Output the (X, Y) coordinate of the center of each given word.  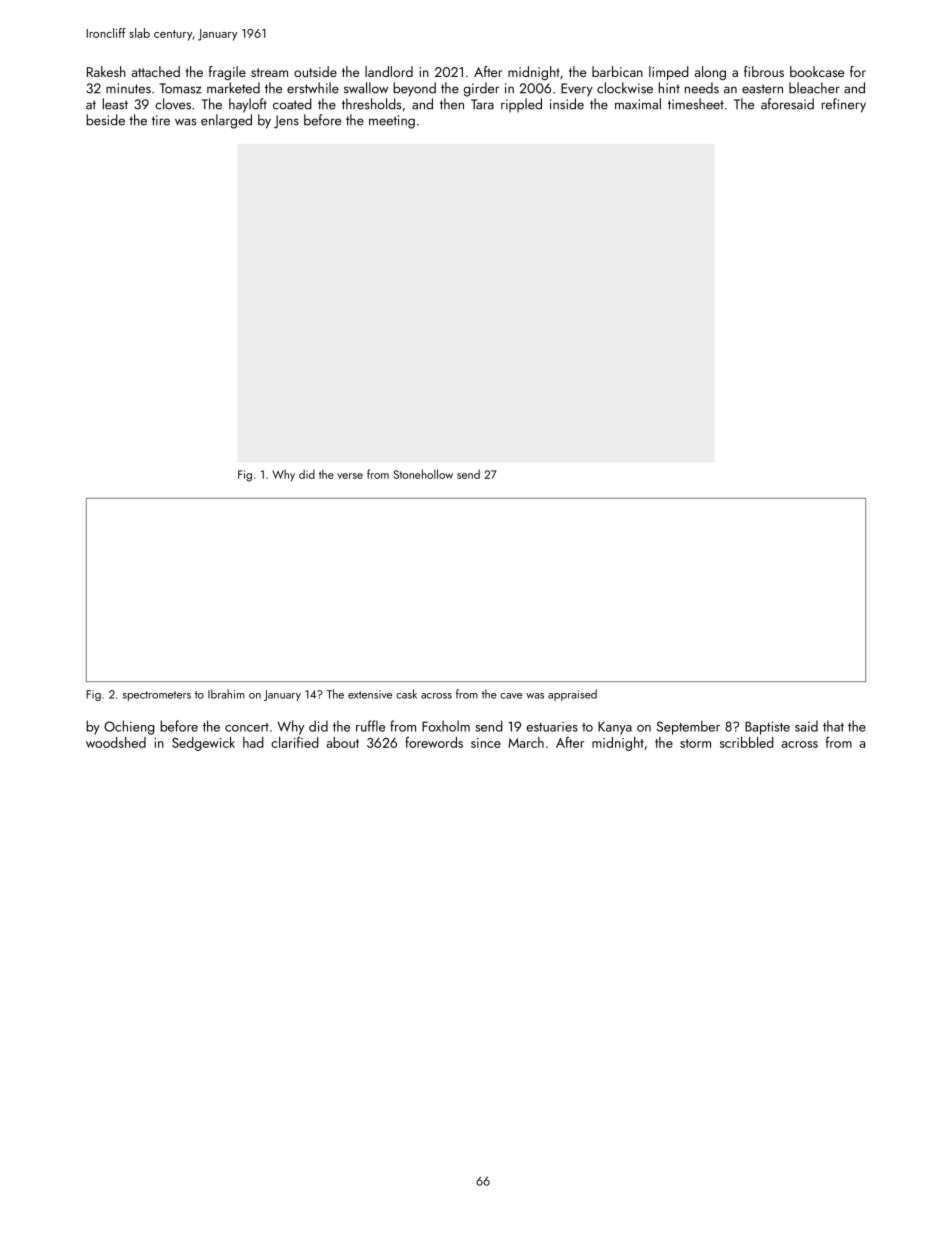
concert (247, 727)
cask (406, 694)
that (833, 726)
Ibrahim (226, 694)
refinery (844, 105)
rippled (521, 105)
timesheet (696, 104)
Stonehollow (423, 474)
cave (511, 696)
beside (105, 120)
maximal (638, 104)
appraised (572, 695)
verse (350, 476)
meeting (392, 122)
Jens (286, 122)
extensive (370, 694)
